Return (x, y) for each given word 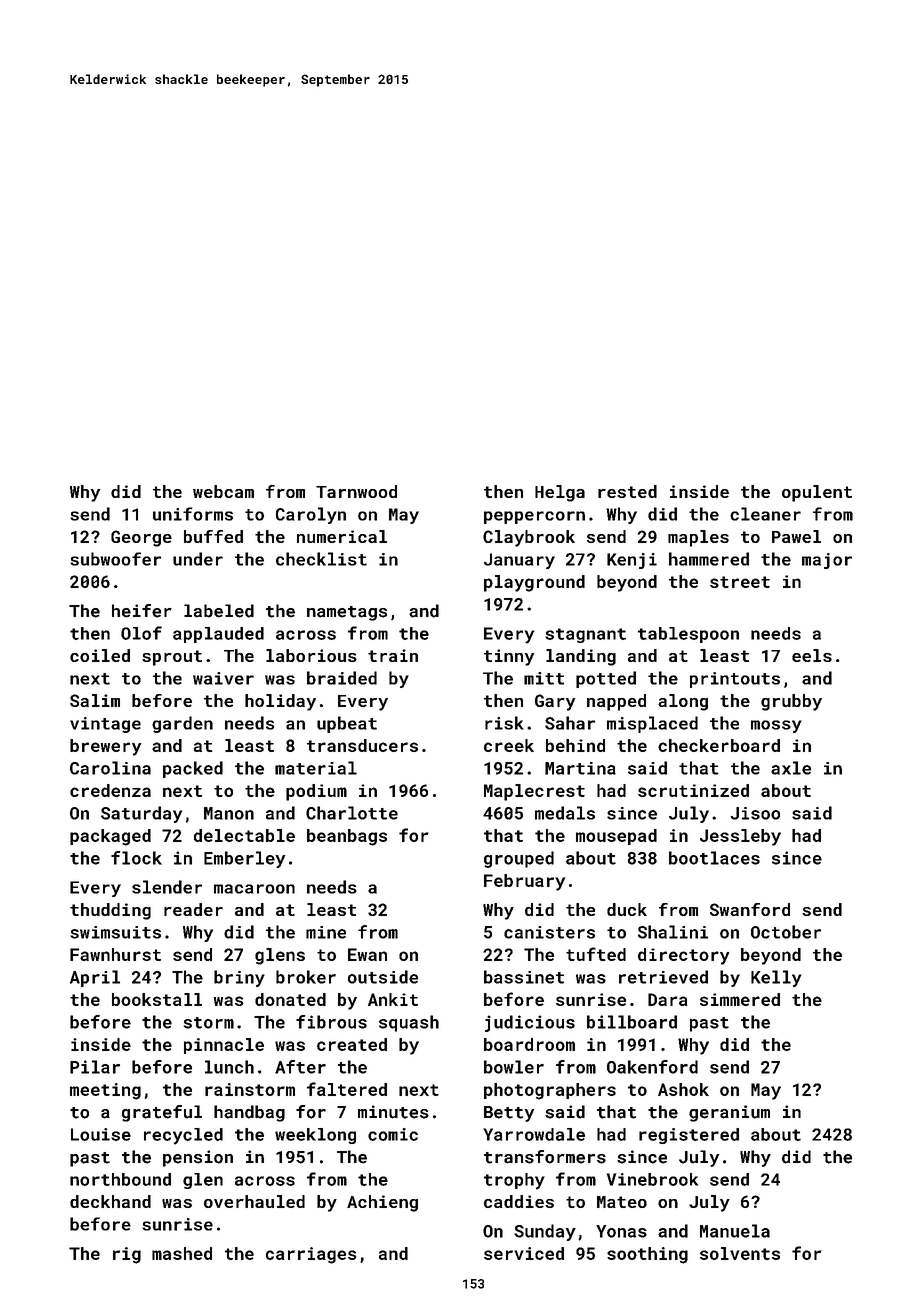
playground (534, 583)
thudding (110, 911)
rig (127, 1255)
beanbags (347, 837)
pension (198, 1158)
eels (812, 655)
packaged (110, 837)
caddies (519, 1201)
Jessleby (740, 837)
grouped (519, 859)
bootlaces (714, 858)
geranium (729, 1113)
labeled (219, 611)
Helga (560, 493)
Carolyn (311, 515)
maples (698, 538)
